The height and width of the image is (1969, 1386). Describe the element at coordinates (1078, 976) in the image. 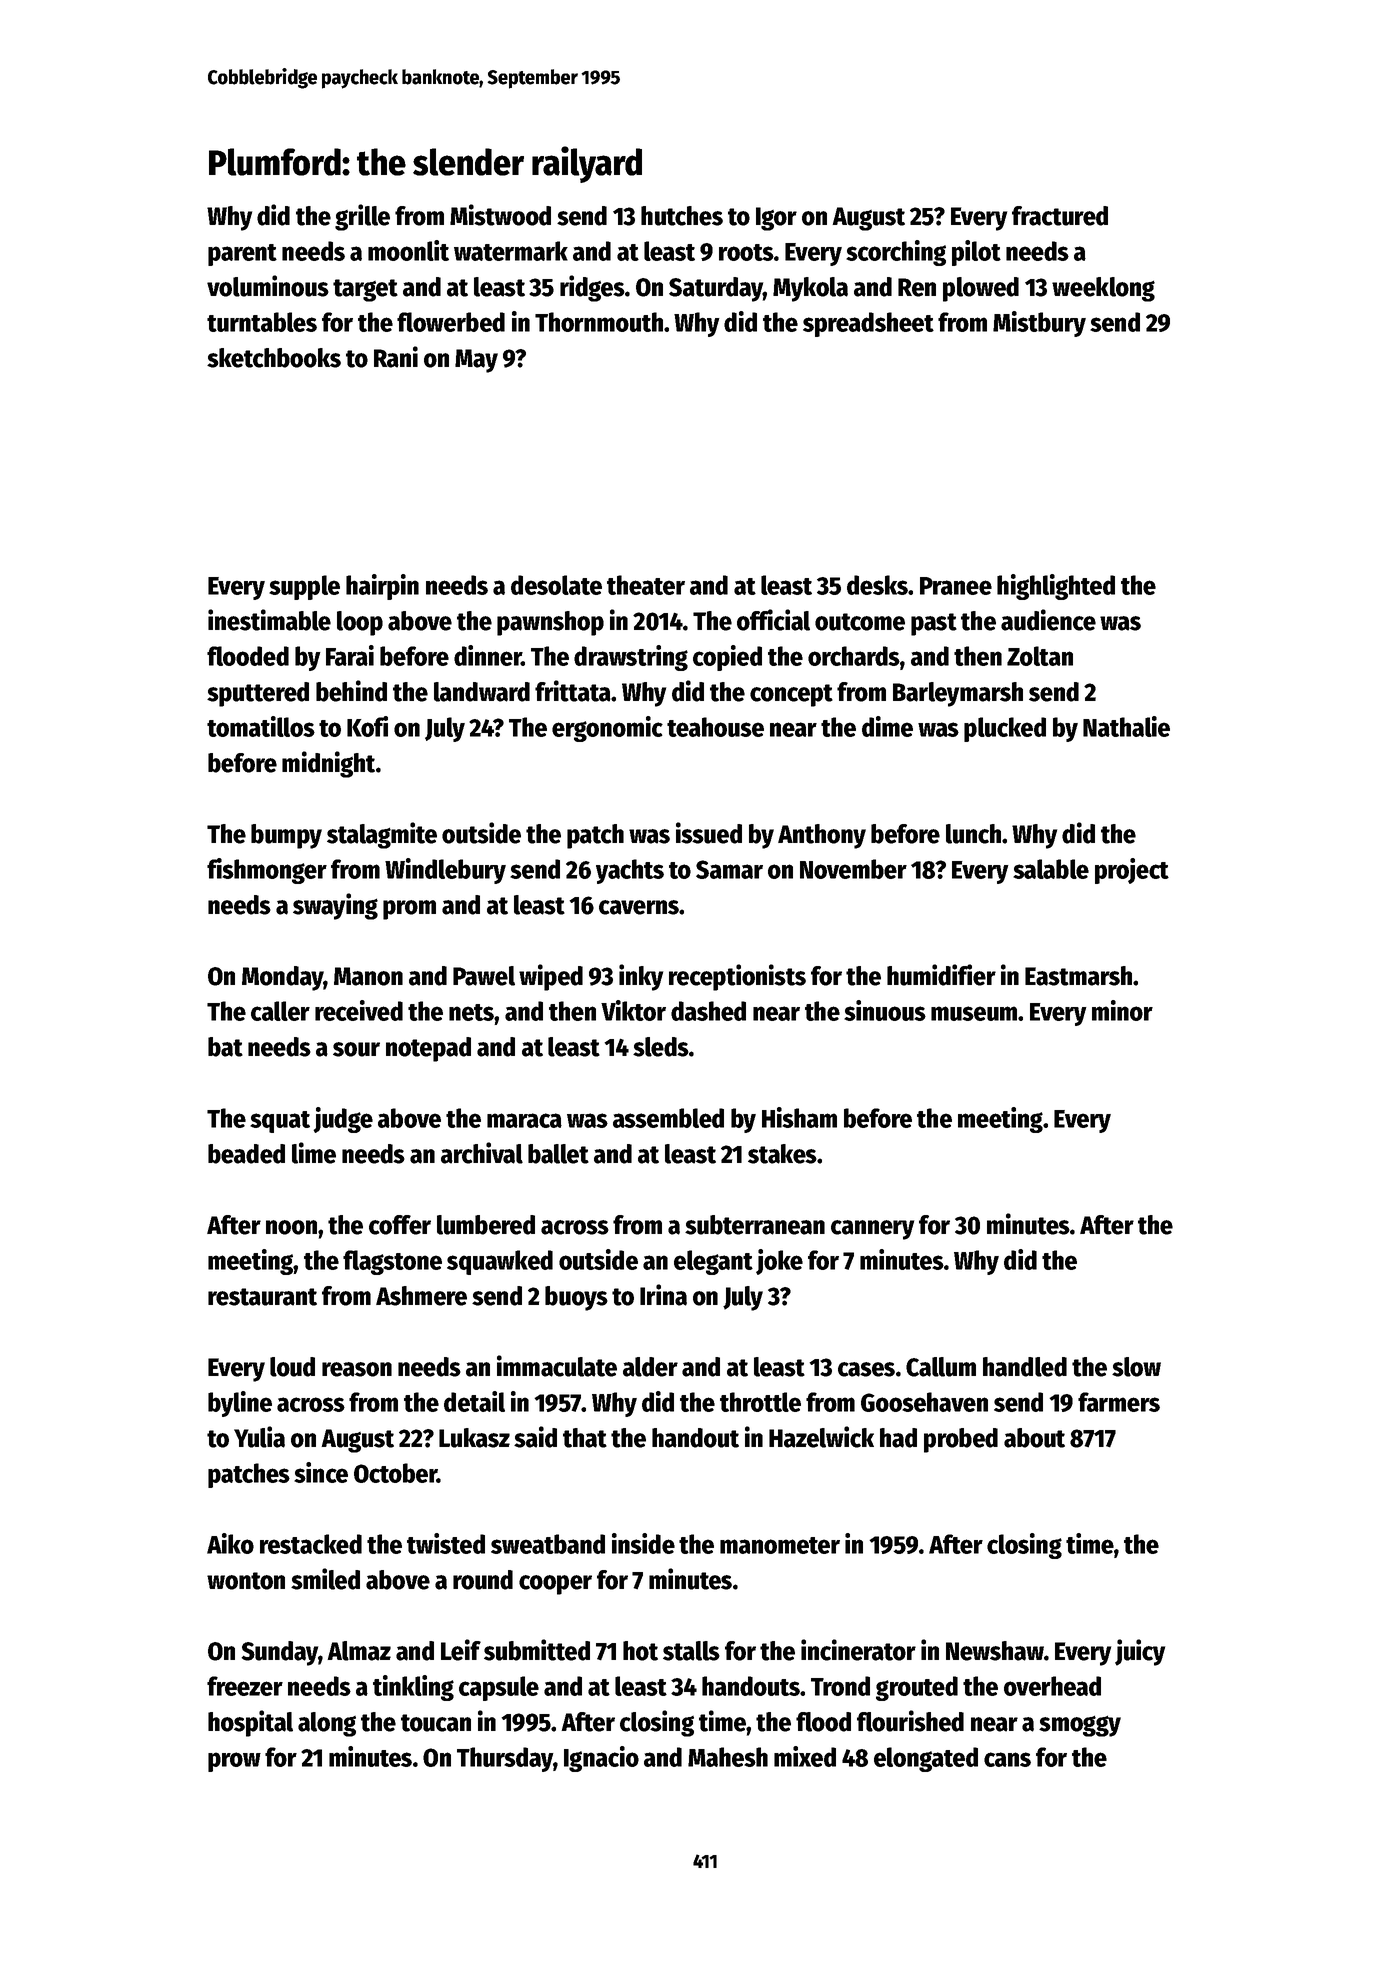

I see `Eastmarsh` at that location.
